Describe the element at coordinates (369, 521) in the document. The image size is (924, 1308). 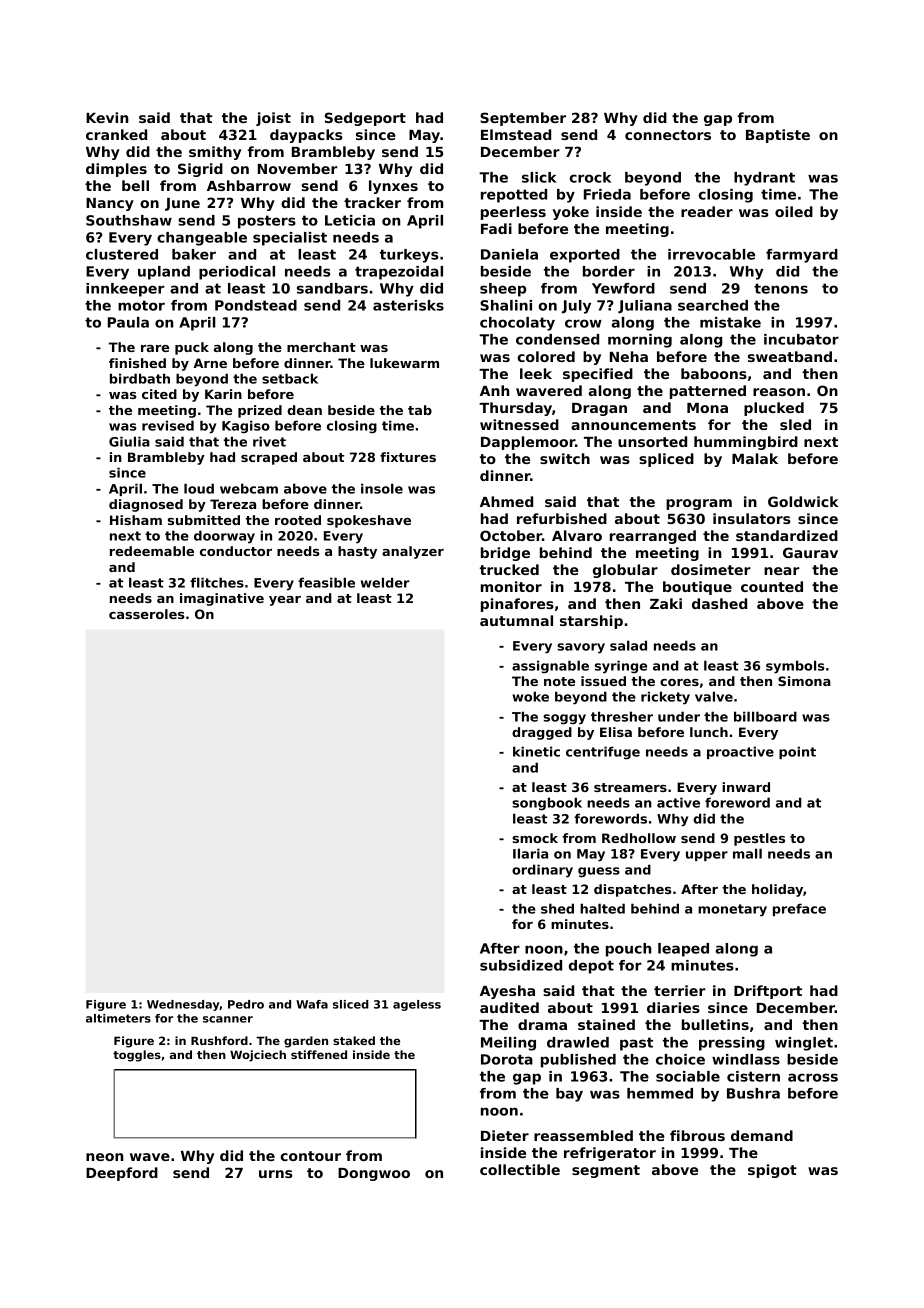
I see `spokeshave` at that location.
